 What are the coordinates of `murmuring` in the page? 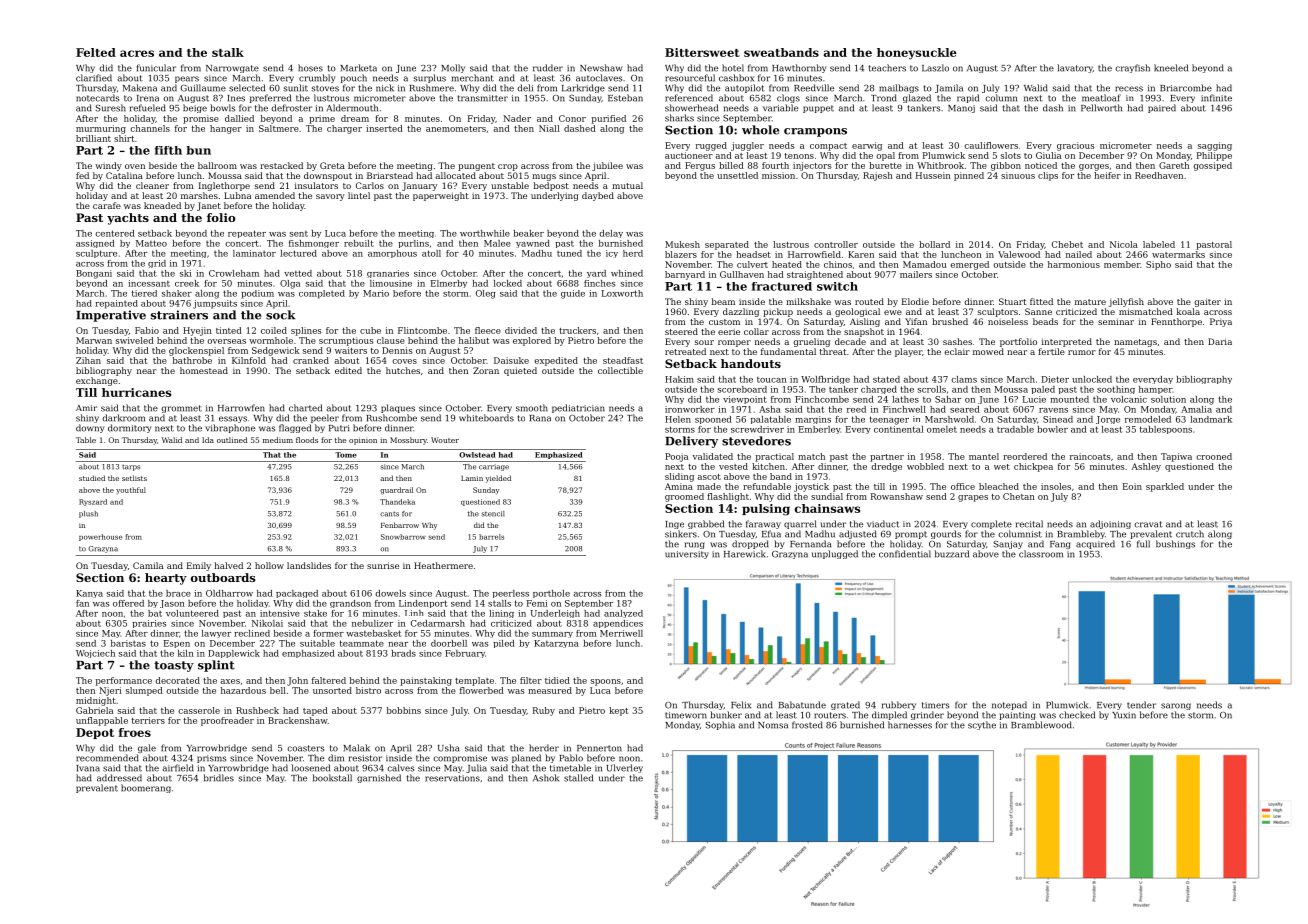 It's located at (101, 129).
